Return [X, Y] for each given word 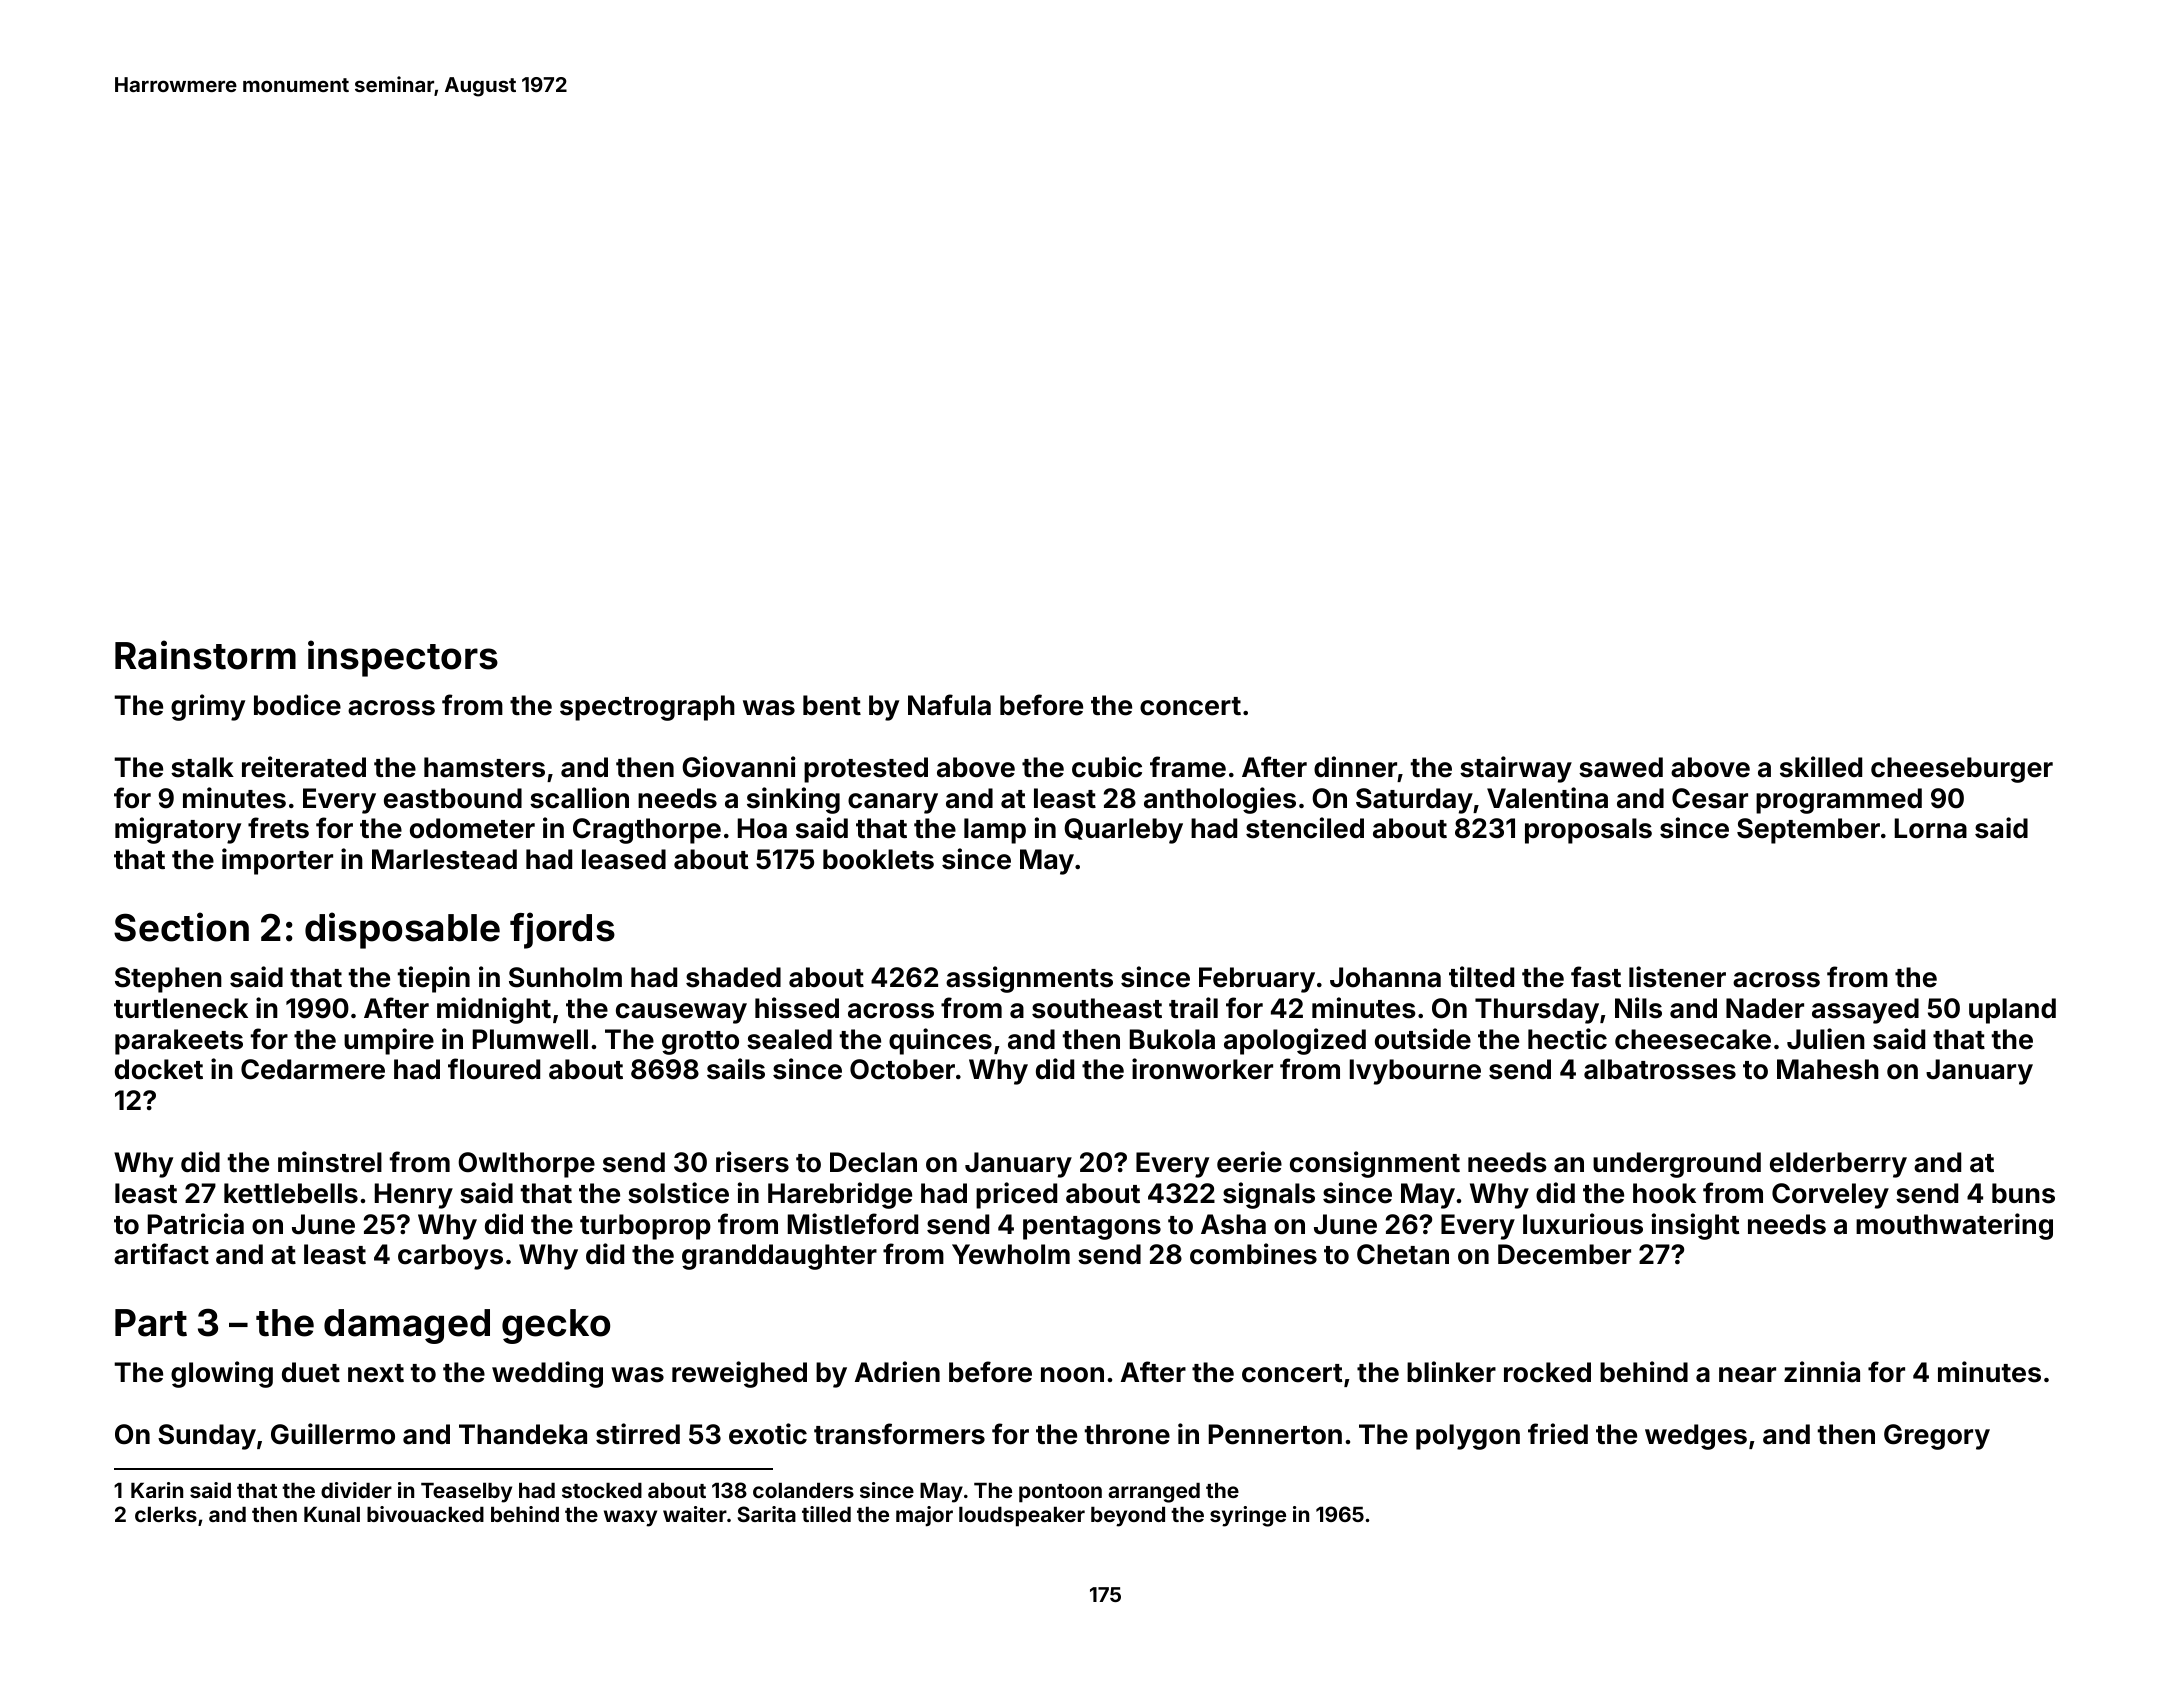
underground [1677, 1165]
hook [1664, 1193]
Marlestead [444, 859]
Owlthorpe [526, 1165]
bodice [297, 705]
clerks [166, 1514]
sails [736, 1069]
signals [1269, 1195]
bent [832, 705]
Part [151, 1323]
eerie [1249, 1162]
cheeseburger [1962, 770]
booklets [878, 859]
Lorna [1931, 828]
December [1564, 1254]
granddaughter [779, 1257]
